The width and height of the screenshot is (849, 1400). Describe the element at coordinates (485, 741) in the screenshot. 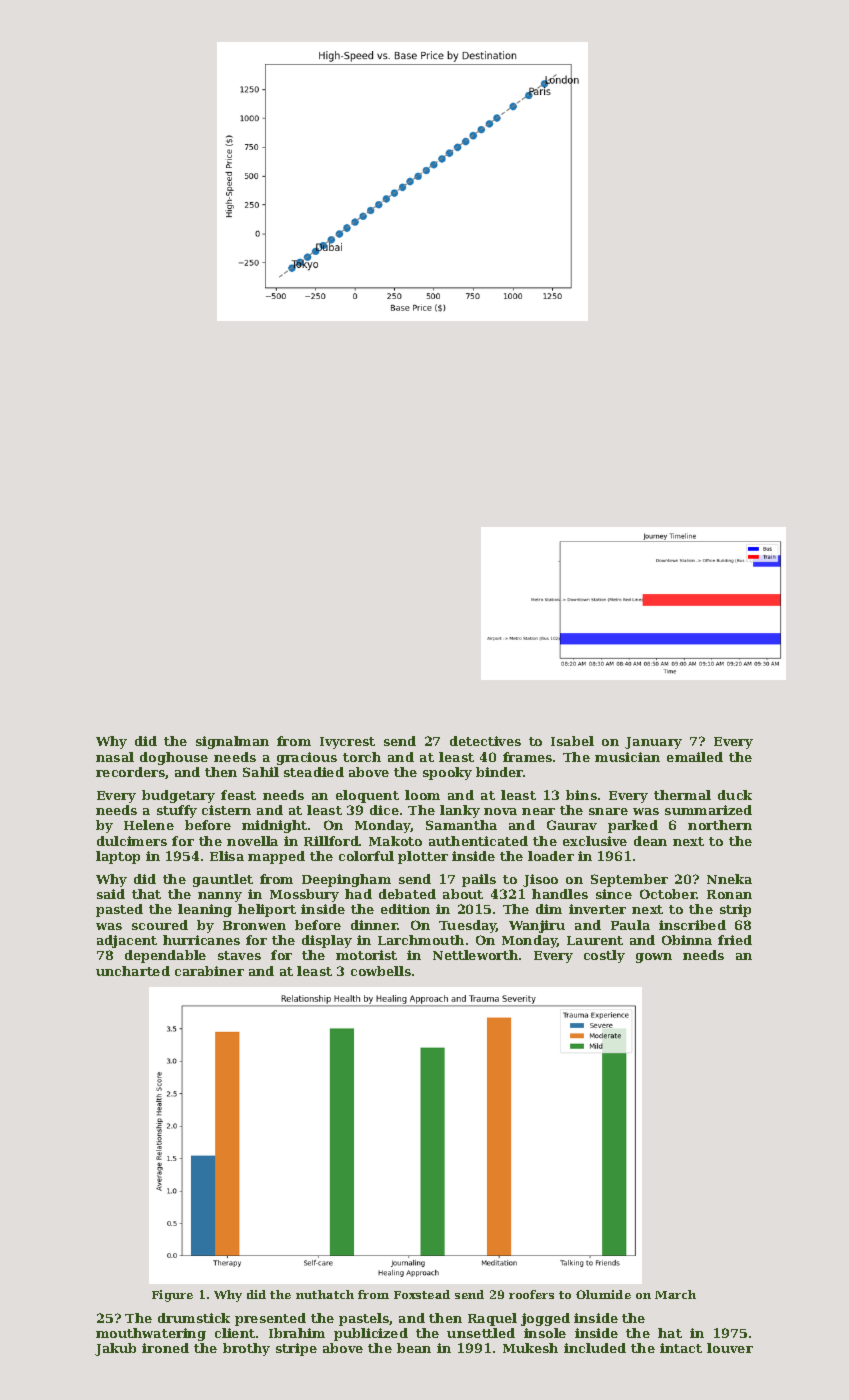

I see `detectives` at that location.
